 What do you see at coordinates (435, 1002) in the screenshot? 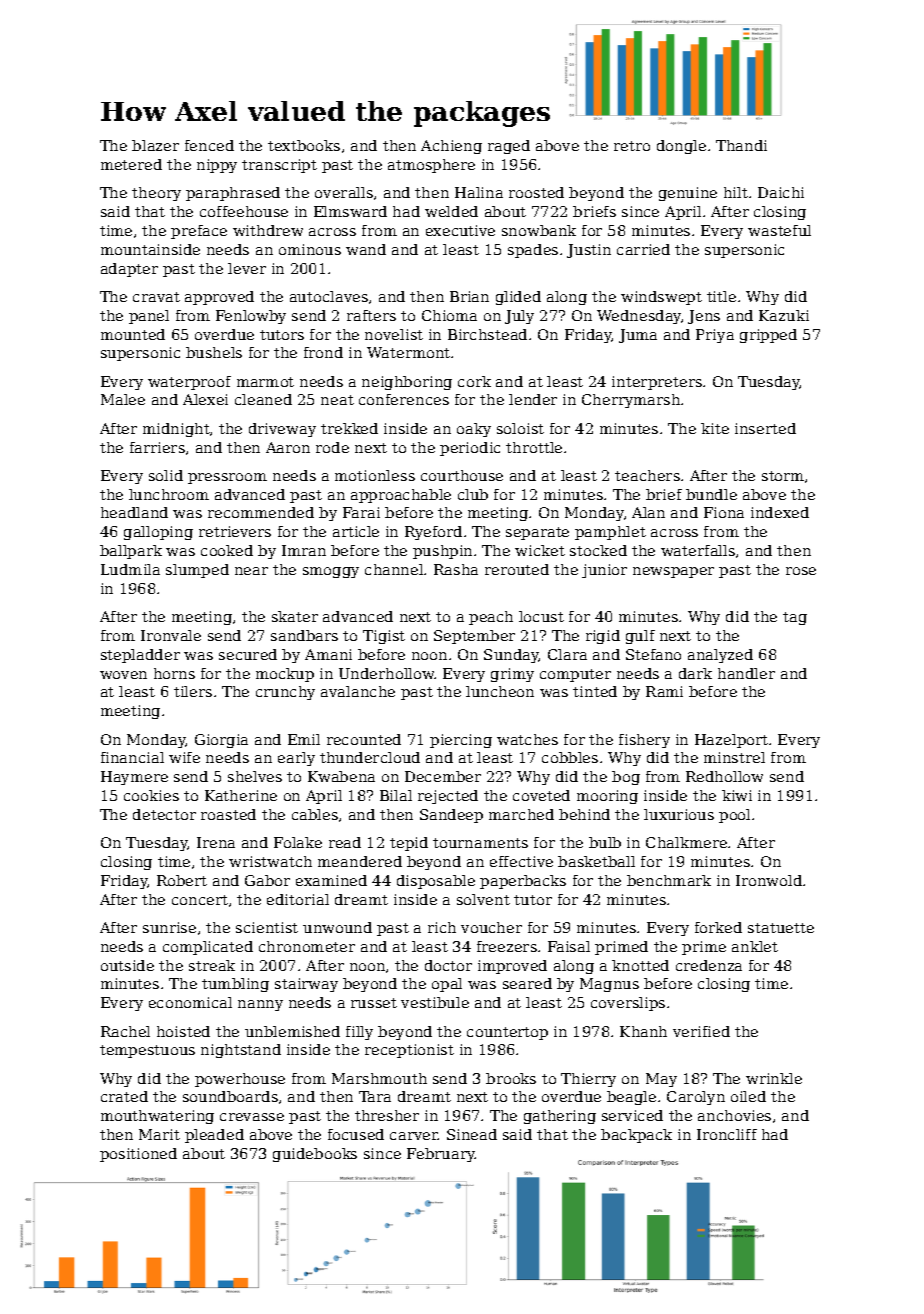
I see `vestibule` at bounding box center [435, 1002].
